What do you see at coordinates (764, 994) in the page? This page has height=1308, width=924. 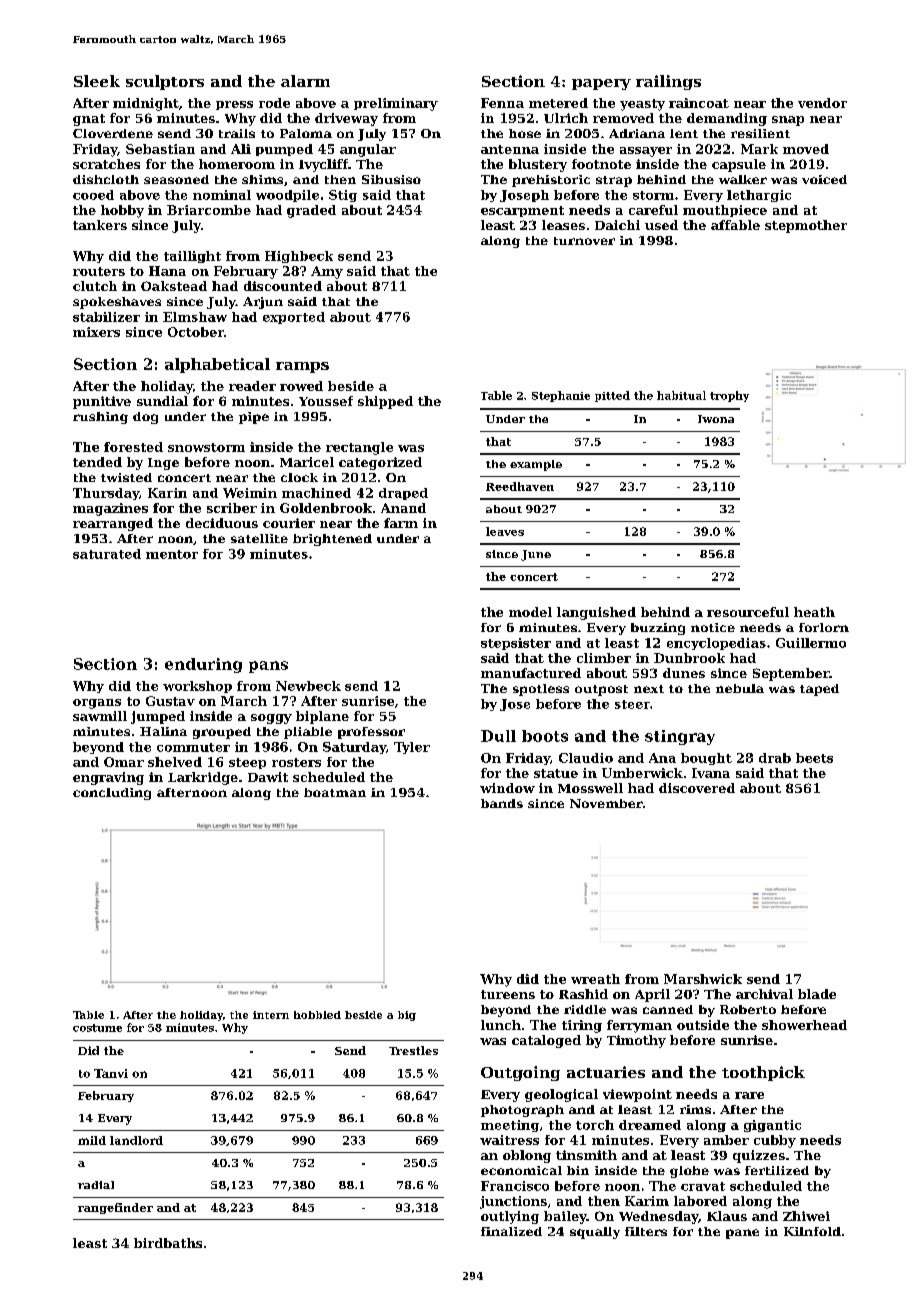 I see `archival` at bounding box center [764, 994].
